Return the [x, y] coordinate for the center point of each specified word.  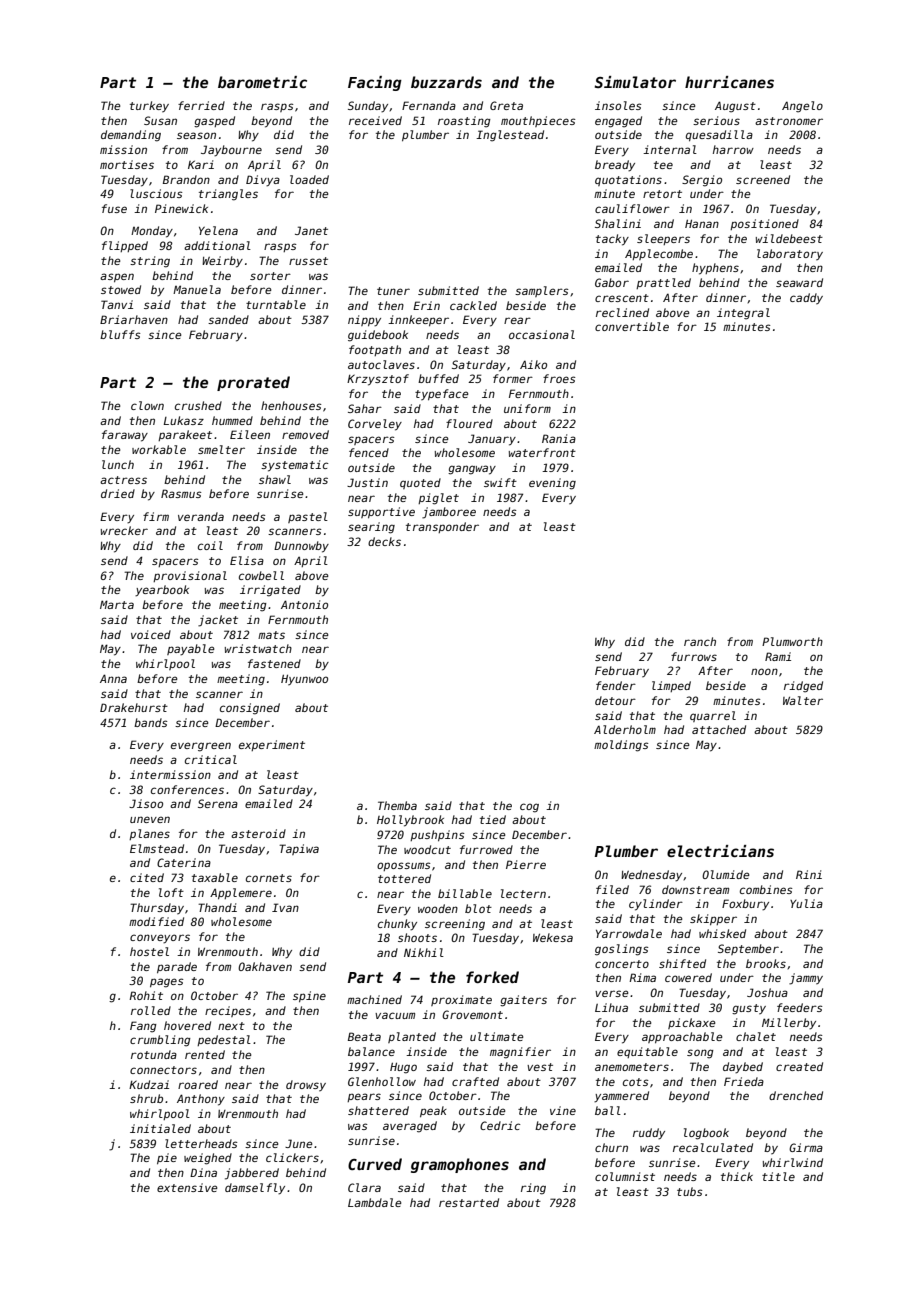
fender [616, 685]
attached [719, 729]
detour [615, 700]
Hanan [702, 224]
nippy [364, 321]
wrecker [124, 530]
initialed [160, 1128]
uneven [150, 819]
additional [217, 245]
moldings [621, 746]
